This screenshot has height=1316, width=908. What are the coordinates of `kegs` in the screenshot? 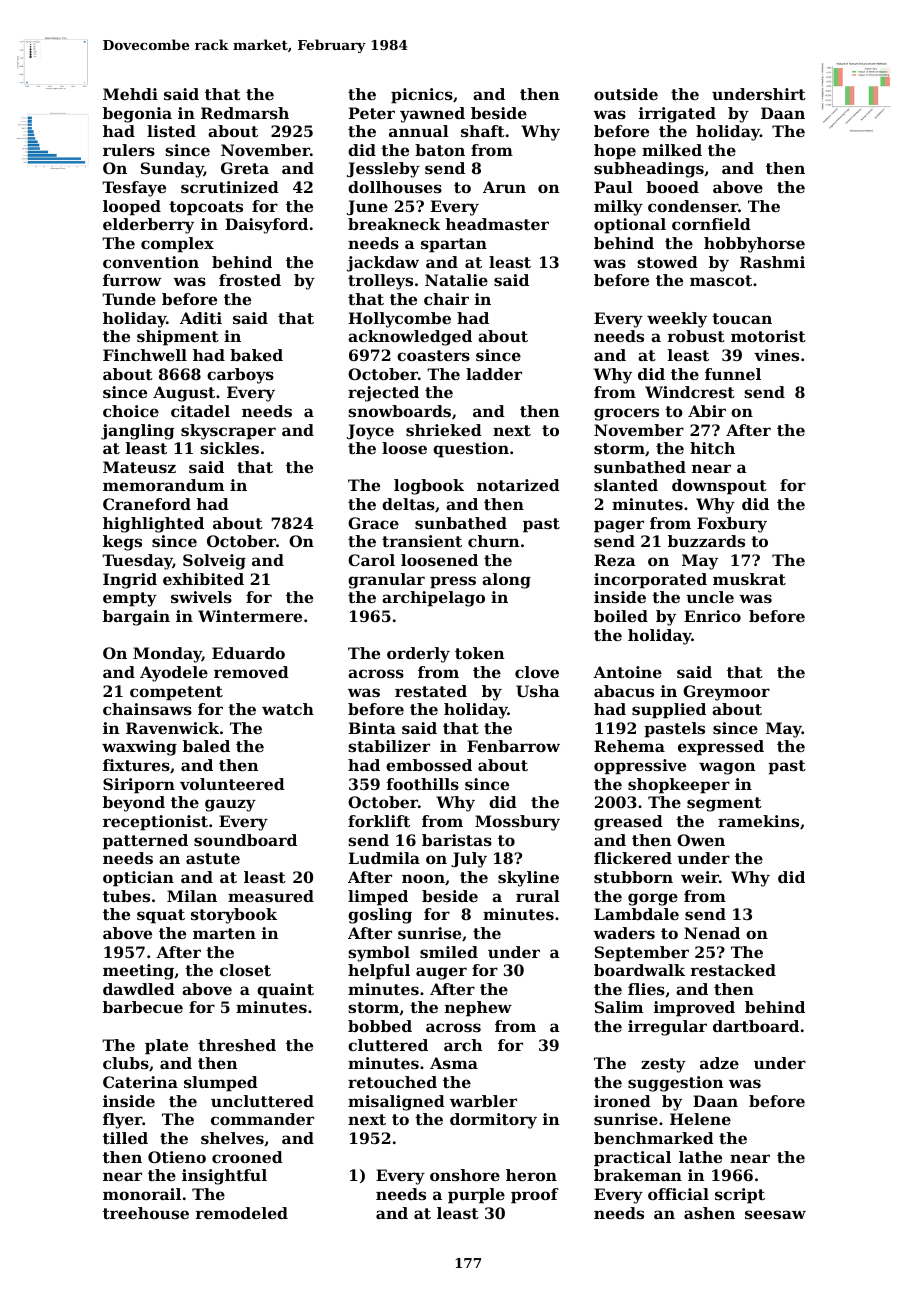 It's located at (122, 543).
